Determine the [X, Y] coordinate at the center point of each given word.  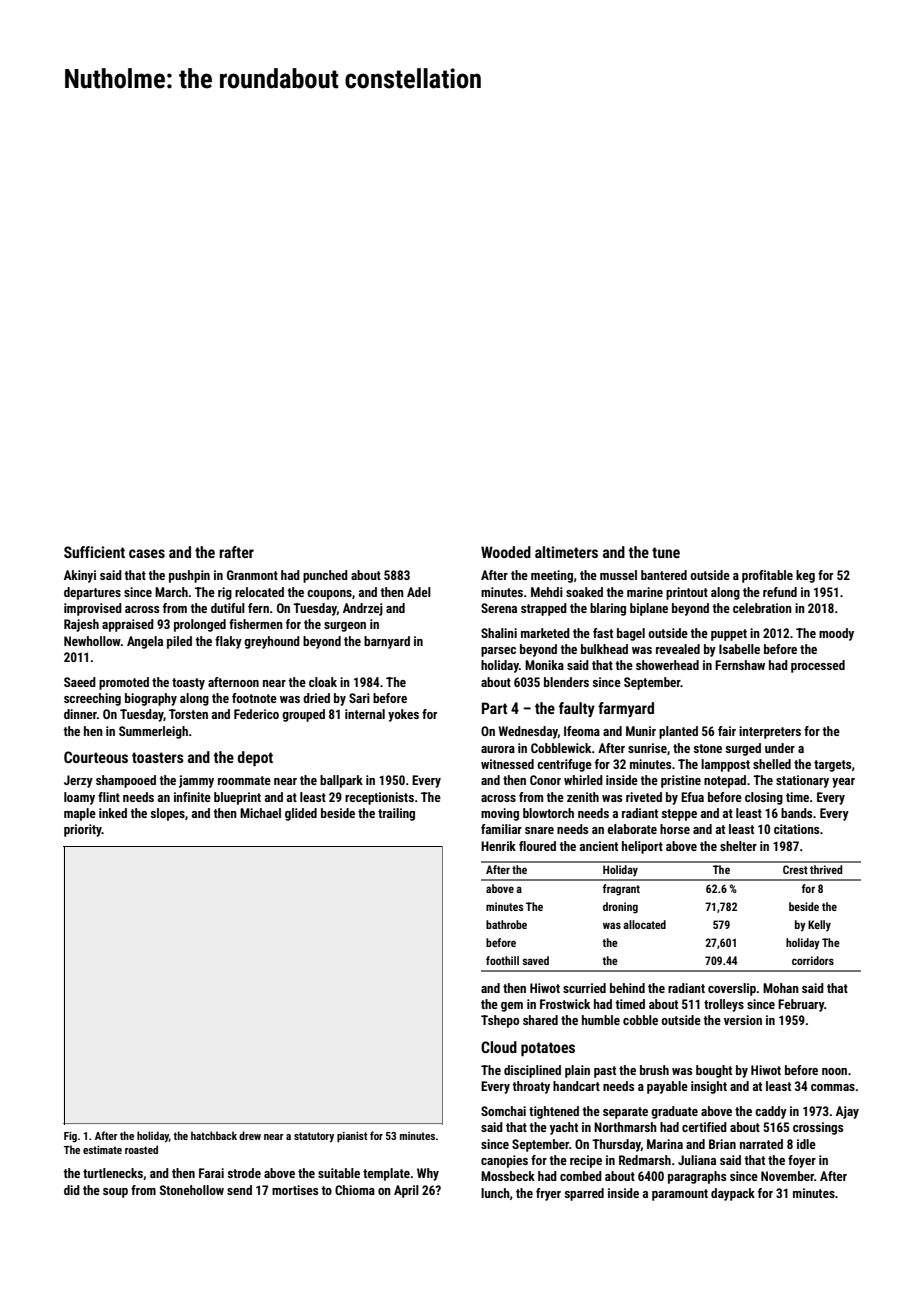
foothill [502, 960]
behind [627, 988]
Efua [692, 797]
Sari [359, 698]
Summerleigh [153, 732]
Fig [70, 1137]
